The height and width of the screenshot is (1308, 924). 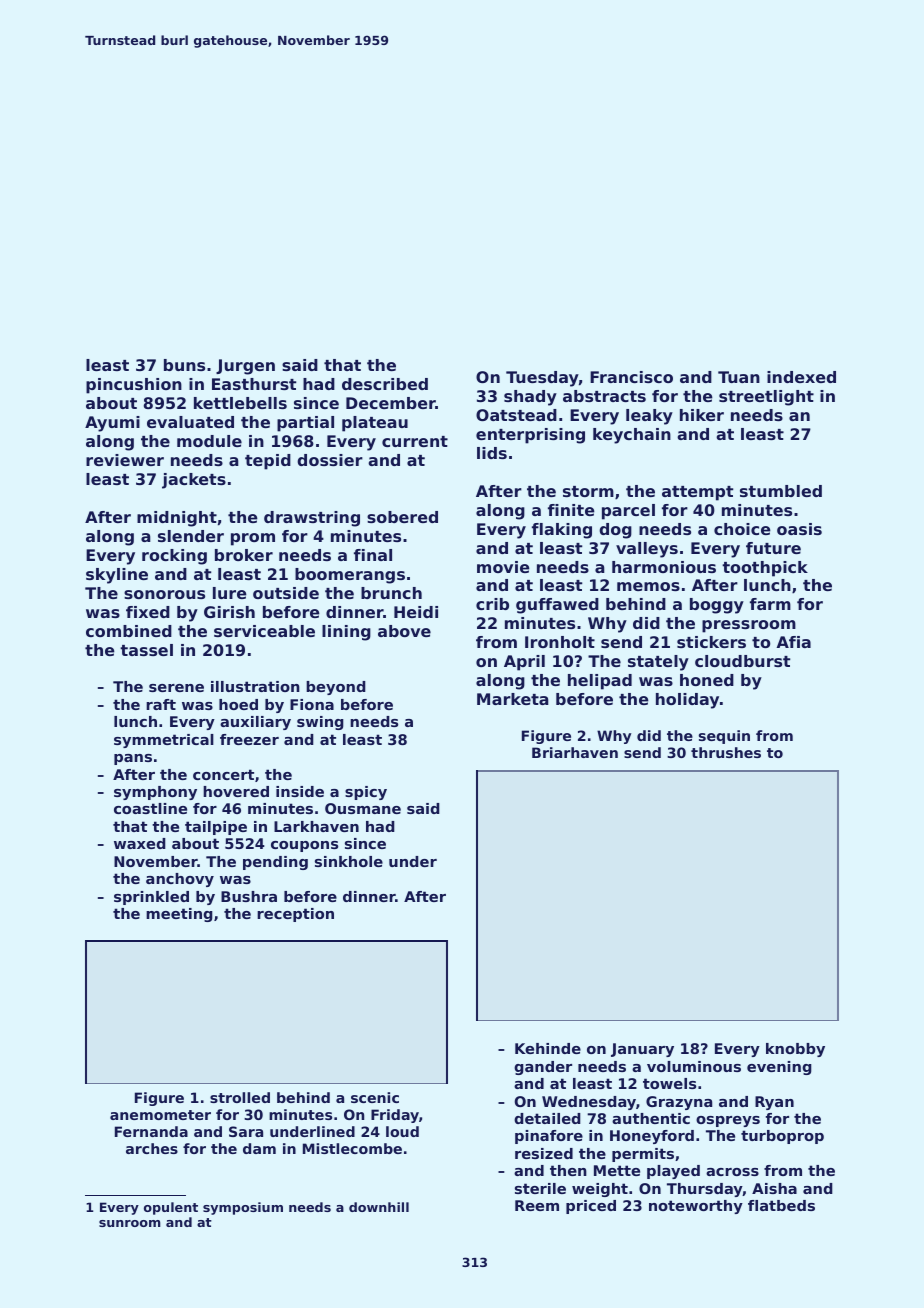 What do you see at coordinates (600, 682) in the screenshot?
I see `helipad` at bounding box center [600, 682].
